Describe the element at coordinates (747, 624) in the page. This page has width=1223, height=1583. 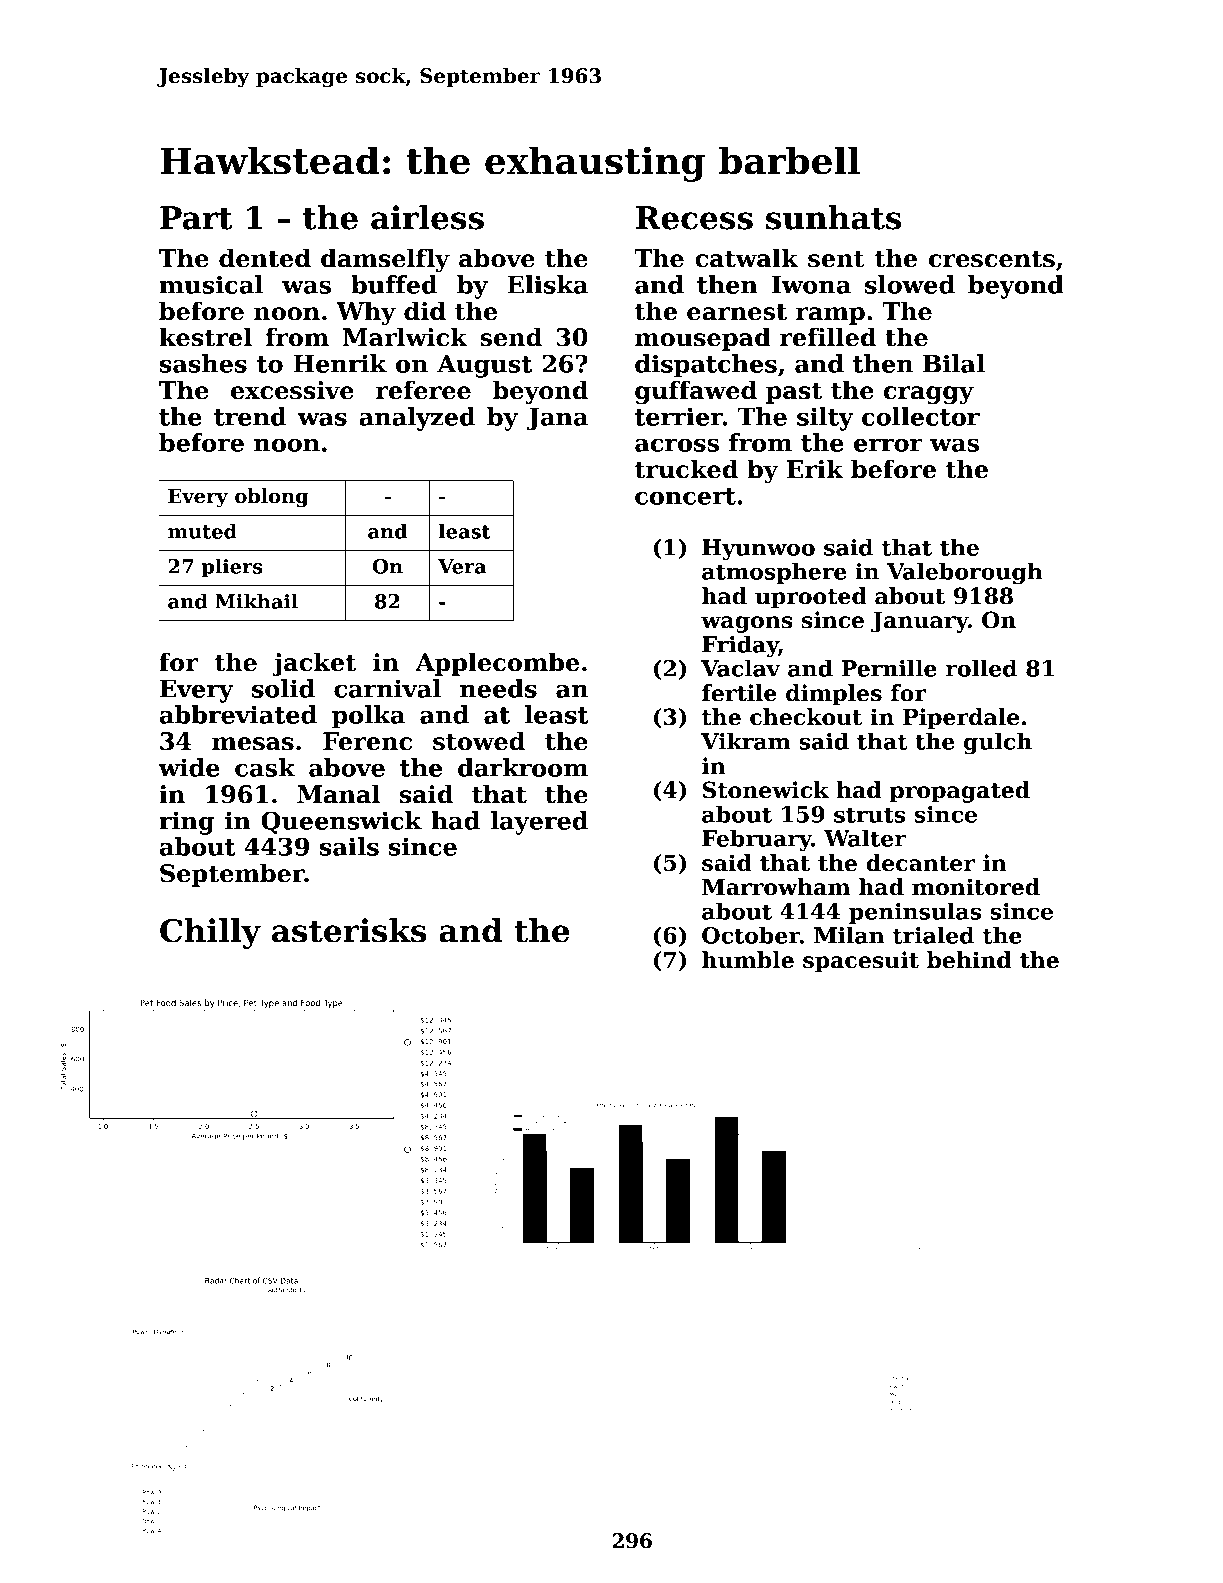
I see `wagons` at that location.
